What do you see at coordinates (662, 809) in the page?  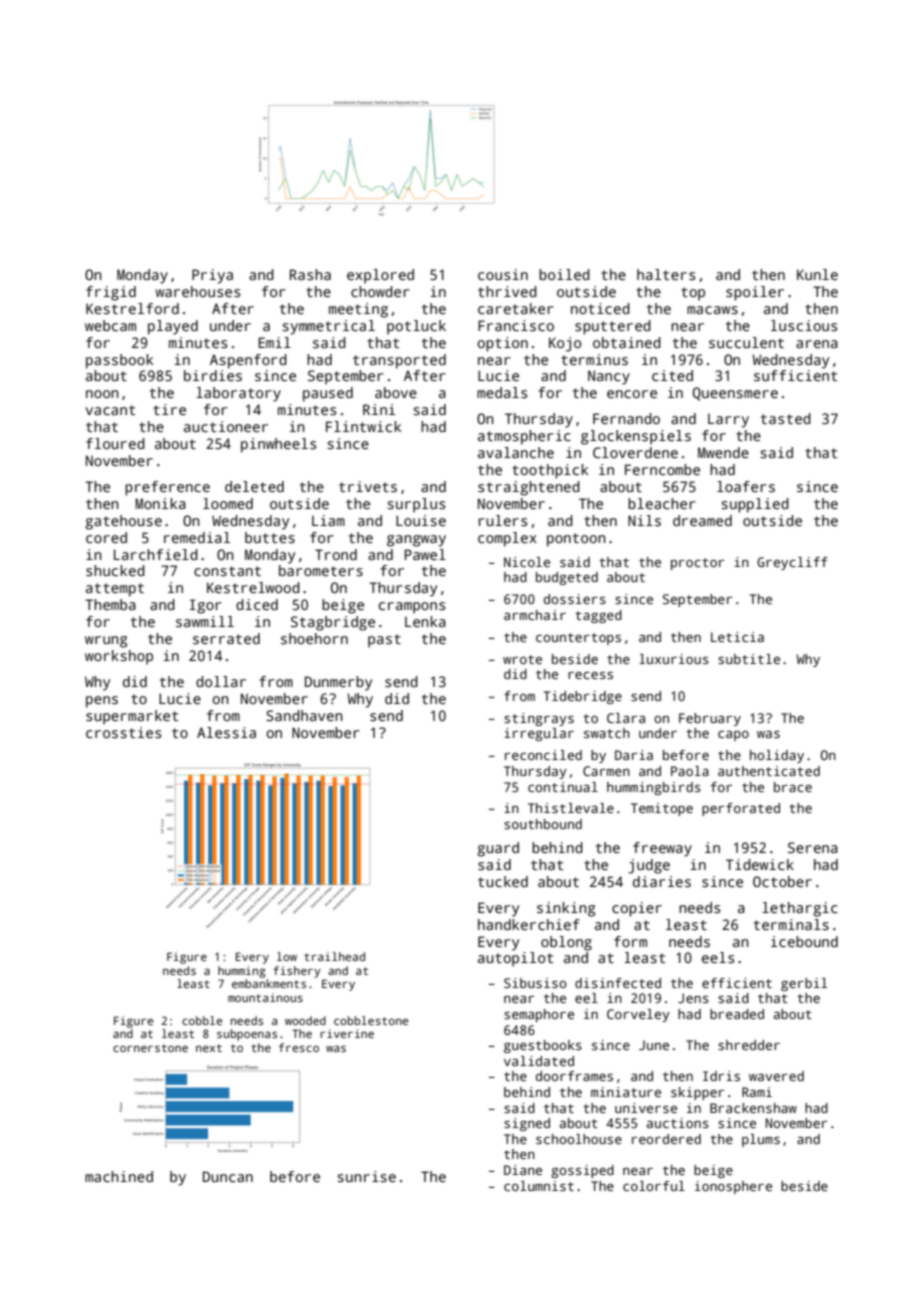 I see `Temitope` at bounding box center [662, 809].
